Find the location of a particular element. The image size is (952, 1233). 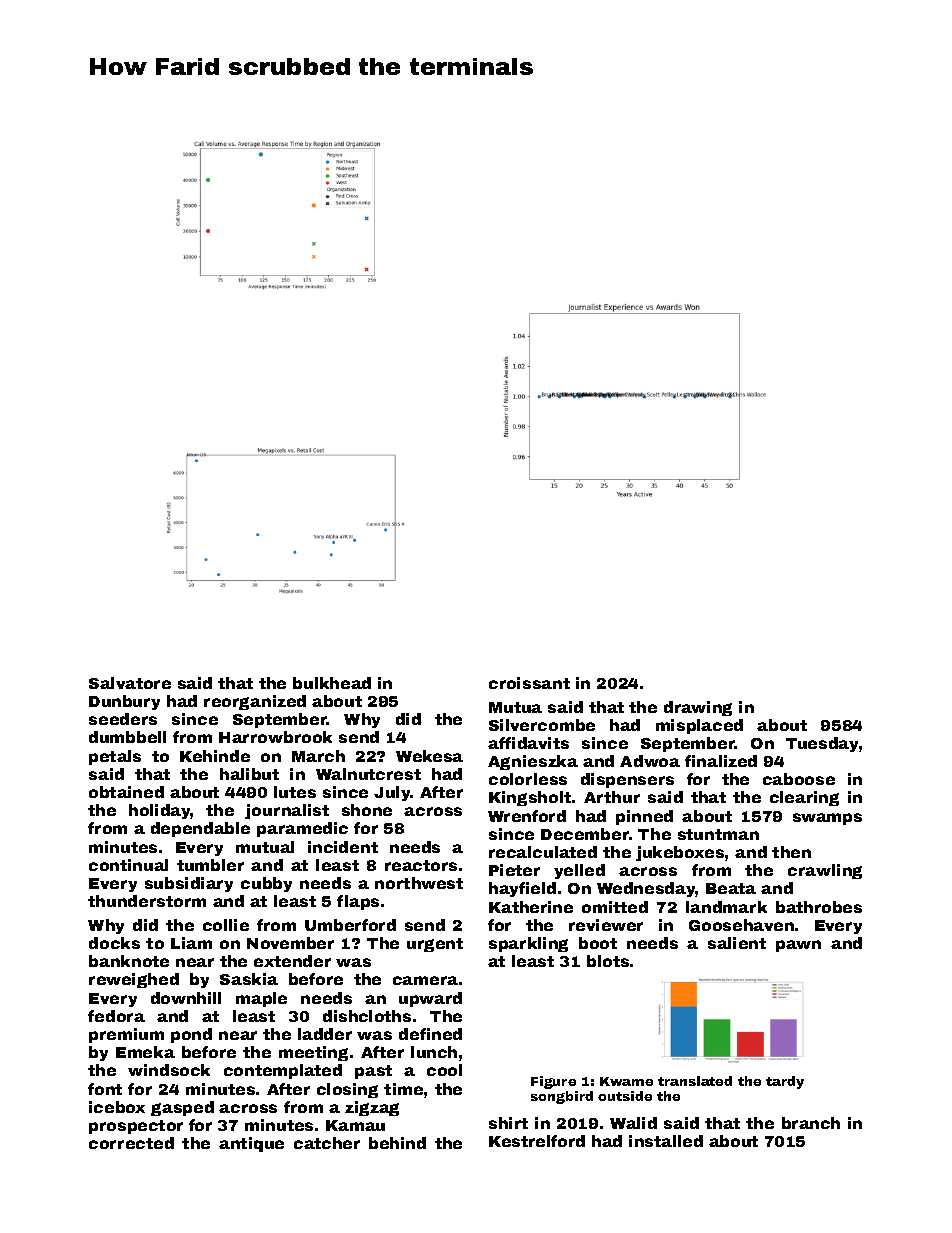

bulkhead is located at coordinates (332, 683).
